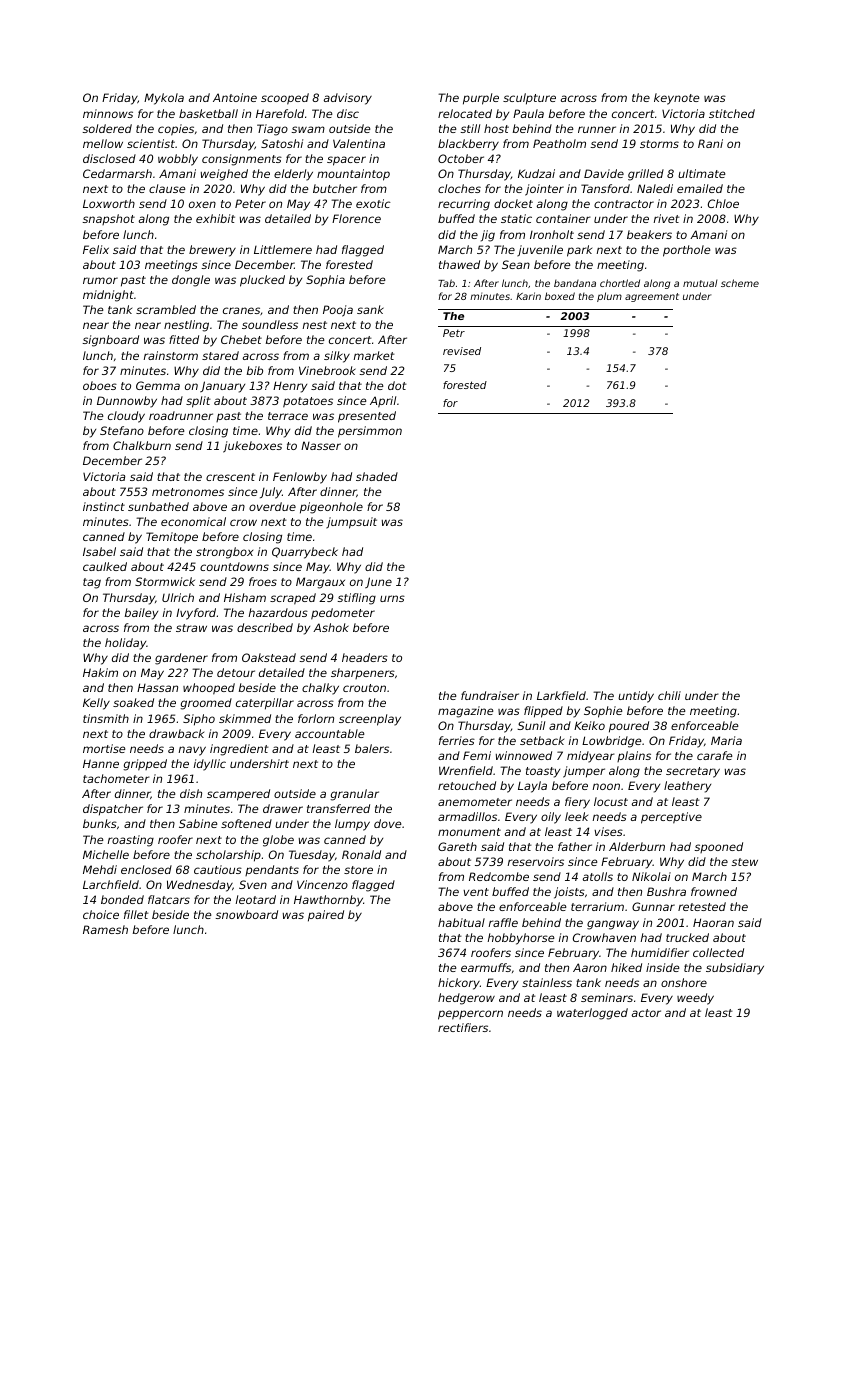  Describe the element at coordinates (579, 251) in the document. I see `park` at that location.
